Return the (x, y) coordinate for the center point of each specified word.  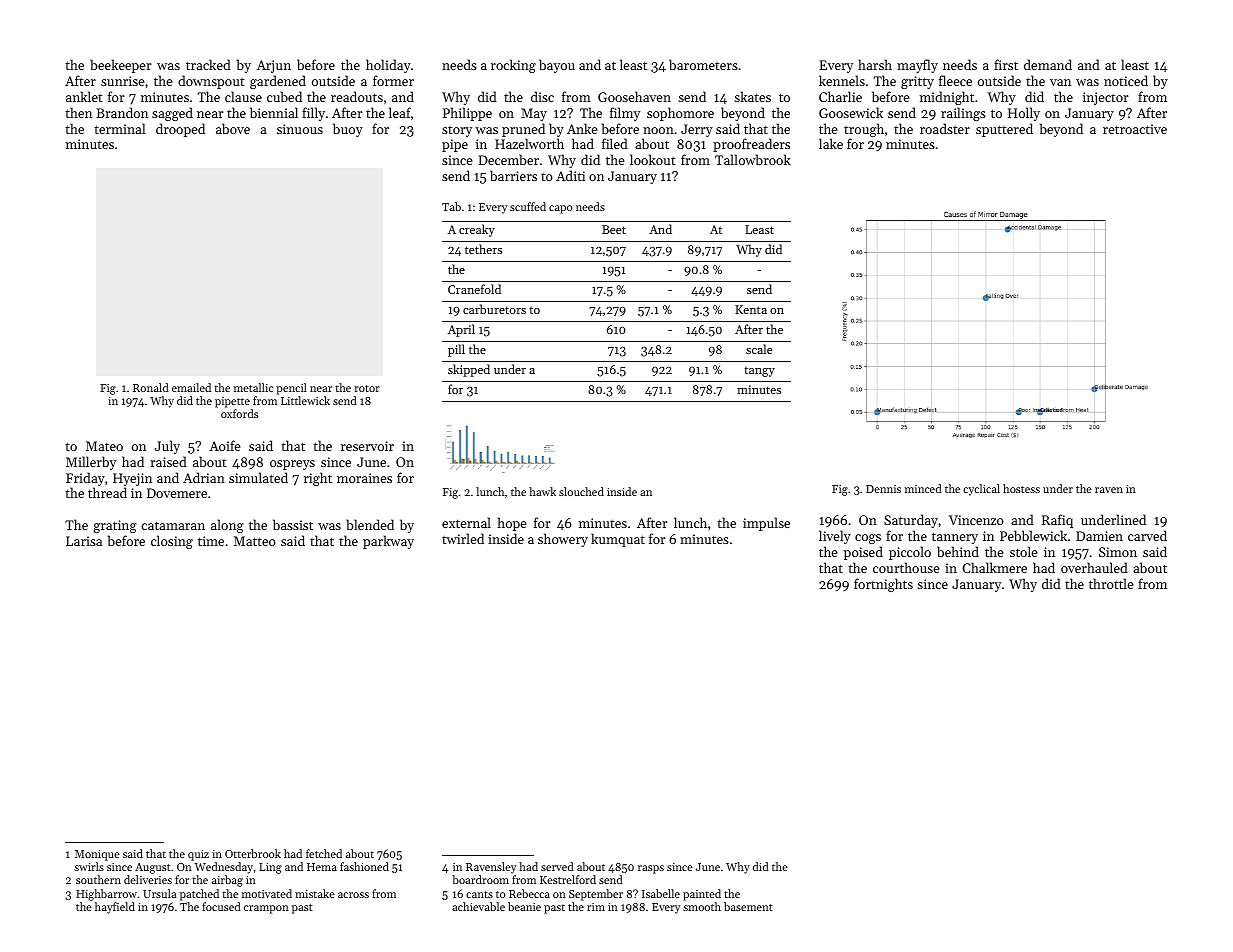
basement (748, 906)
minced (923, 488)
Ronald (151, 387)
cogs (868, 539)
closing (172, 542)
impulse (766, 524)
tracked (208, 64)
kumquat (618, 540)
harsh (875, 64)
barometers (703, 64)
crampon (266, 909)
